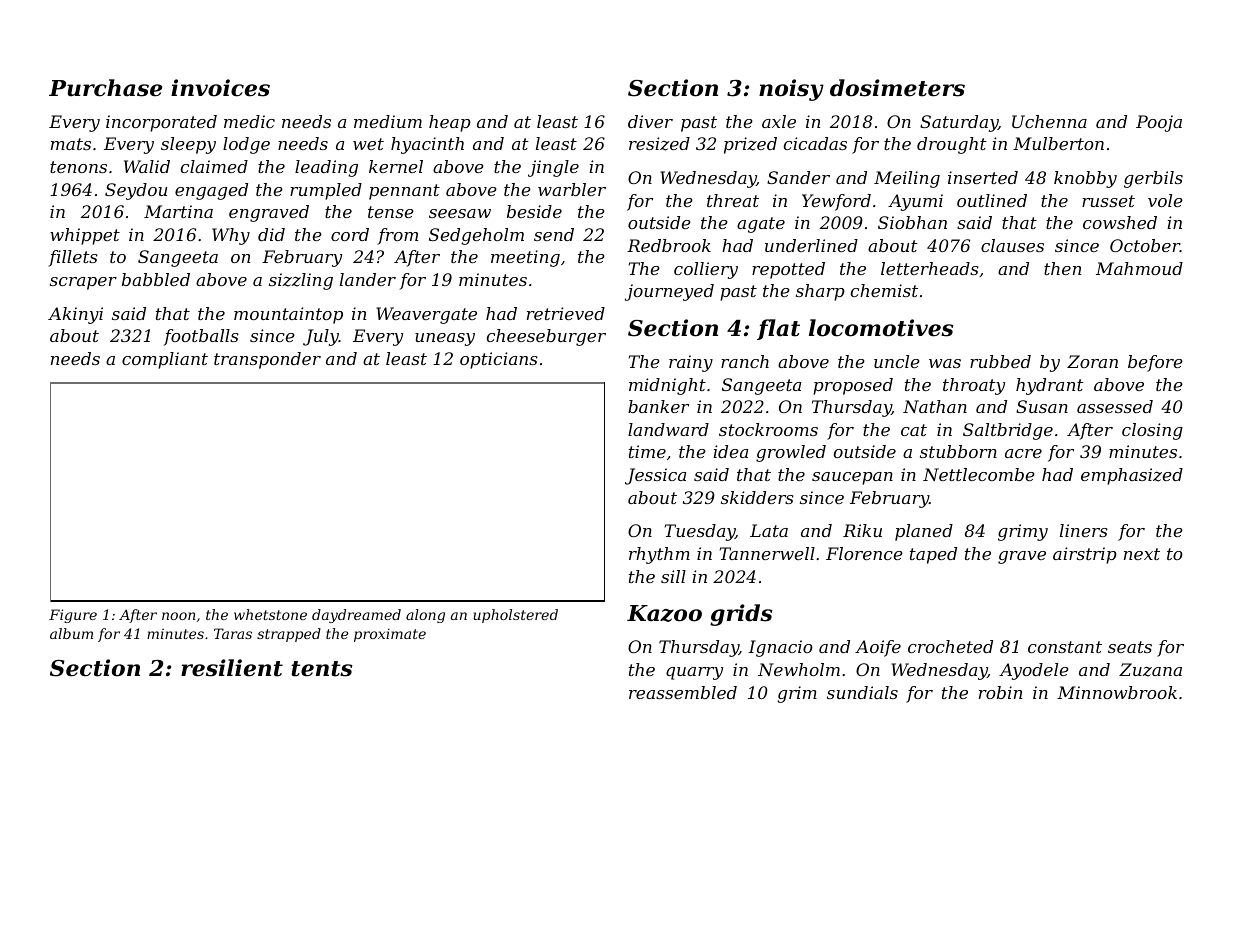  I want to click on time, so click(647, 451).
